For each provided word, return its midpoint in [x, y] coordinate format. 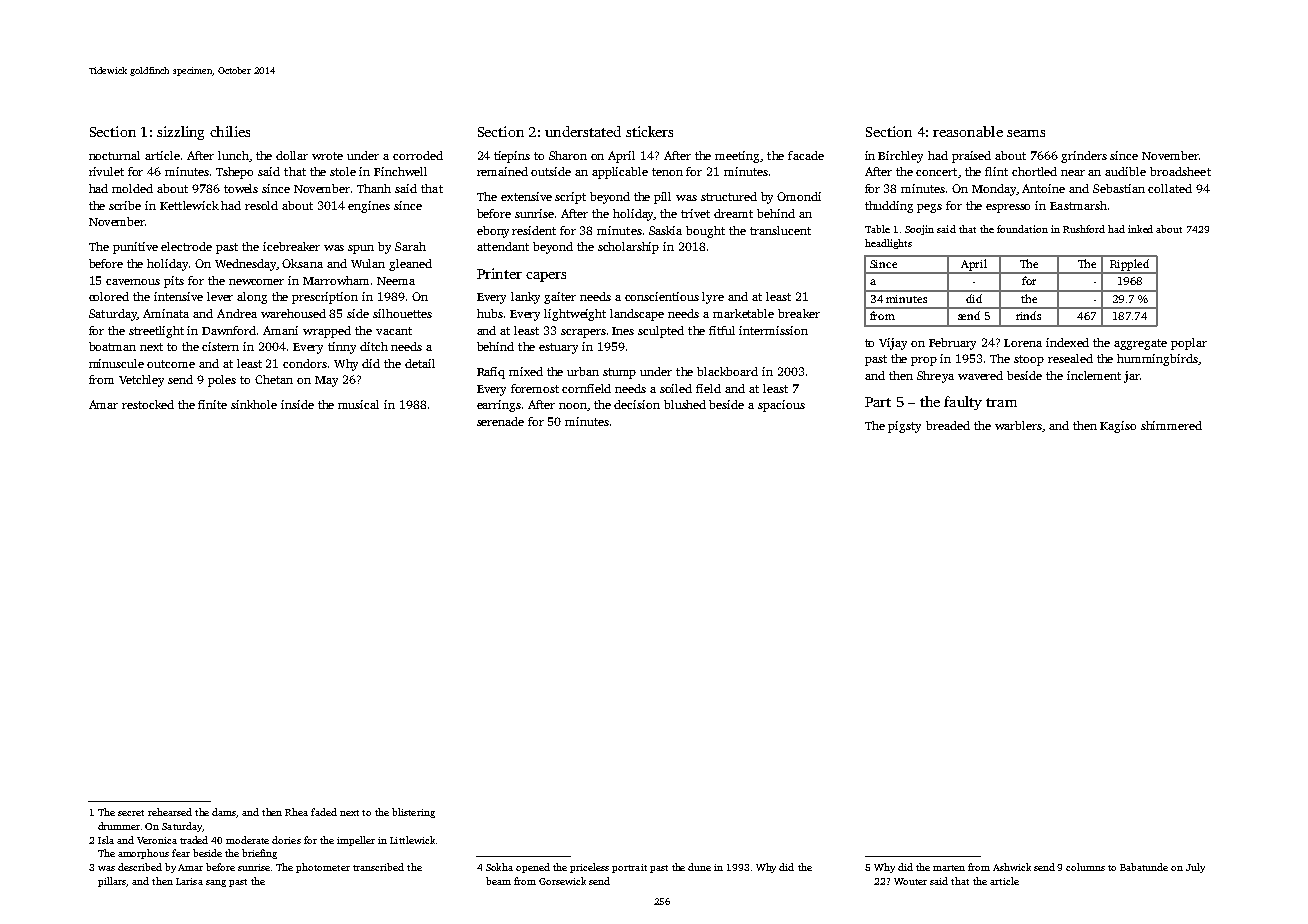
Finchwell [400, 171]
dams [224, 813]
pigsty [904, 427]
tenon [667, 172]
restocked [148, 404]
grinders [1084, 157]
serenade [500, 421]
